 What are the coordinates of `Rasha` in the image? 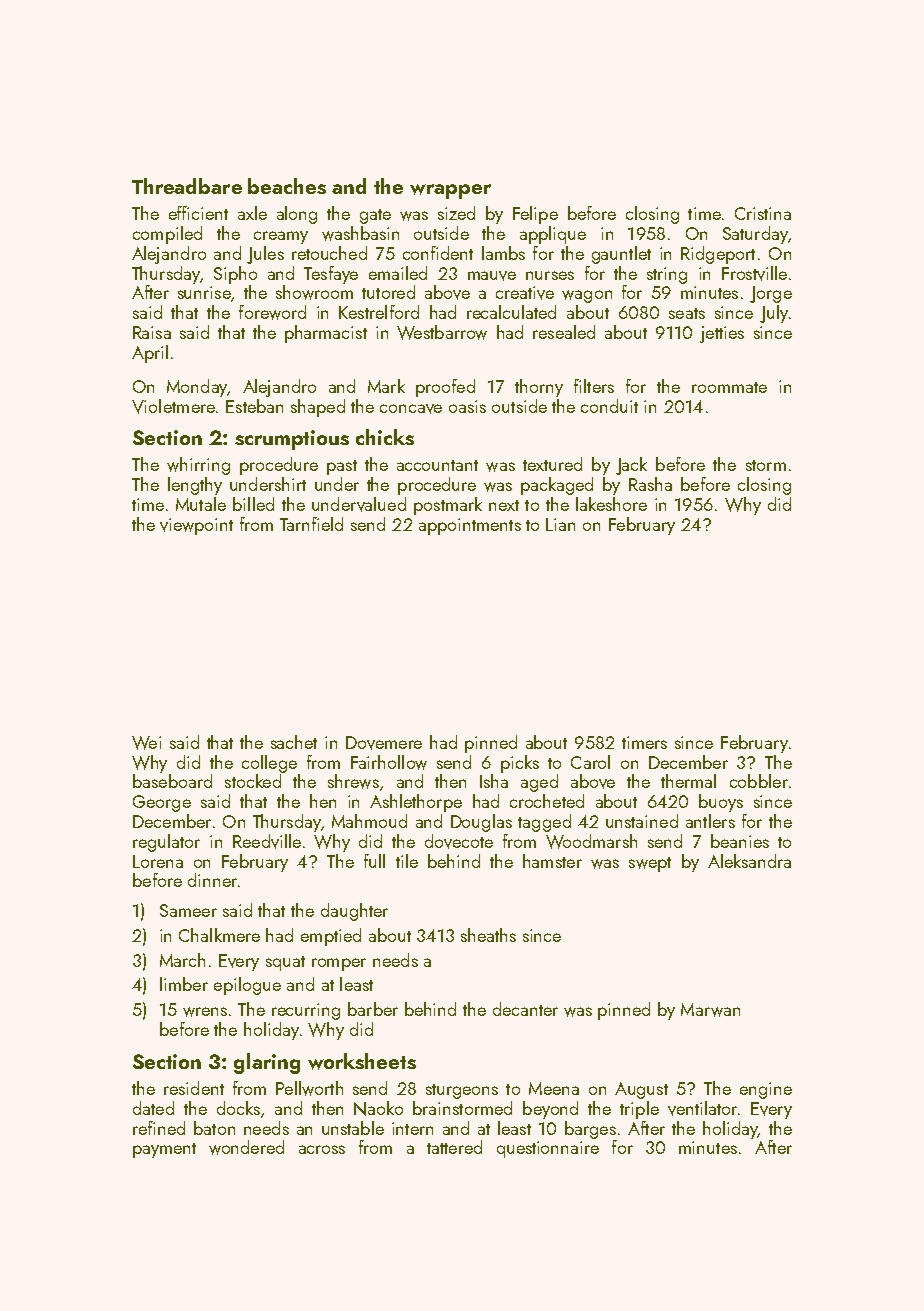 It's located at (650, 484).
